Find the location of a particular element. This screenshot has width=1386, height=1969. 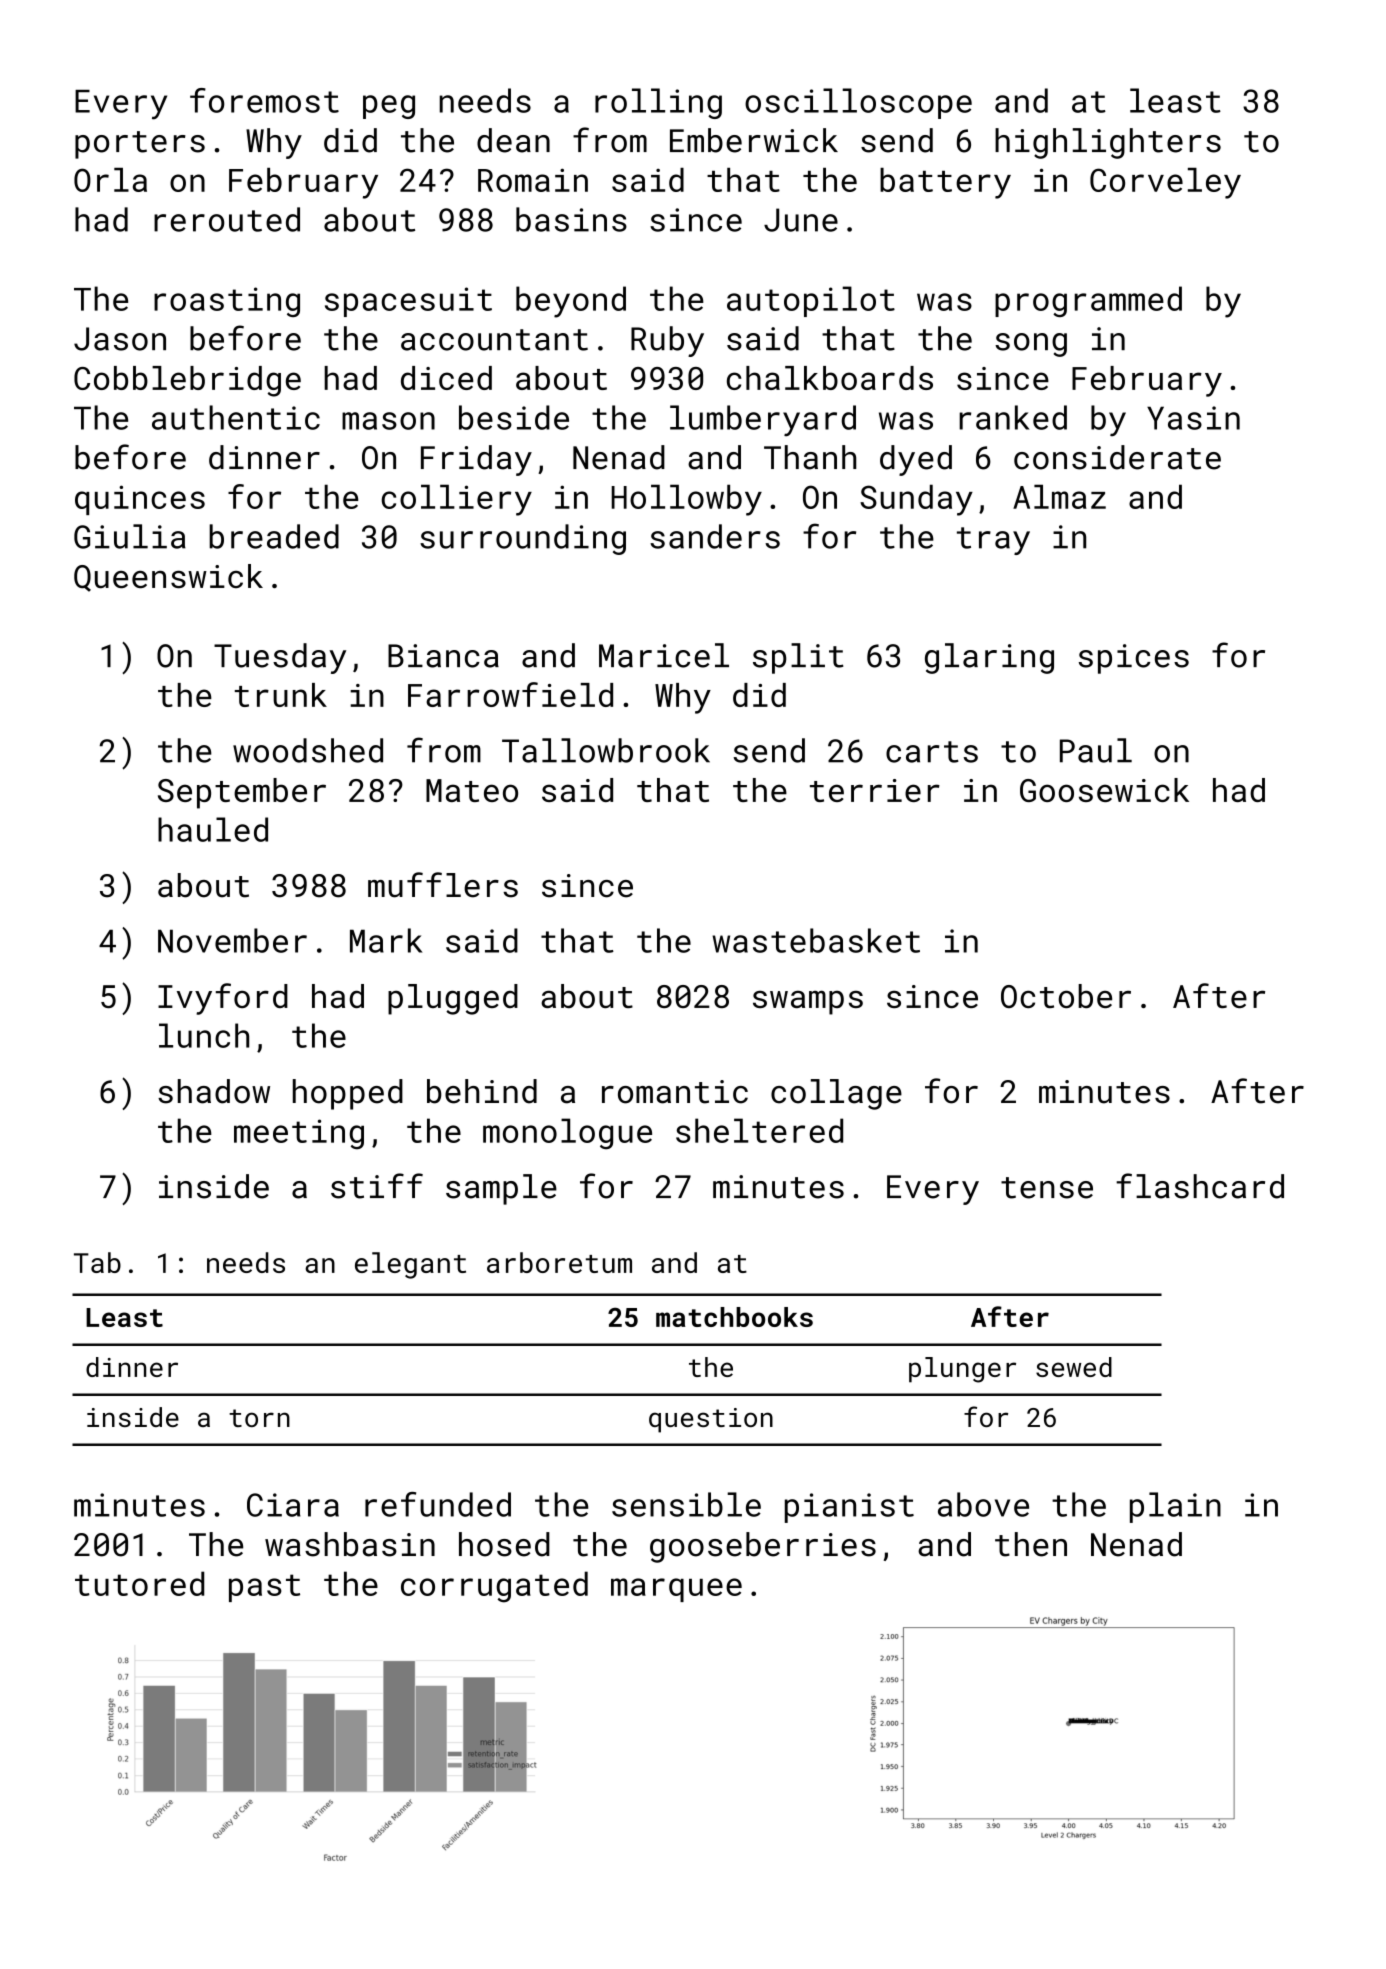

arboretum is located at coordinates (559, 1262).
